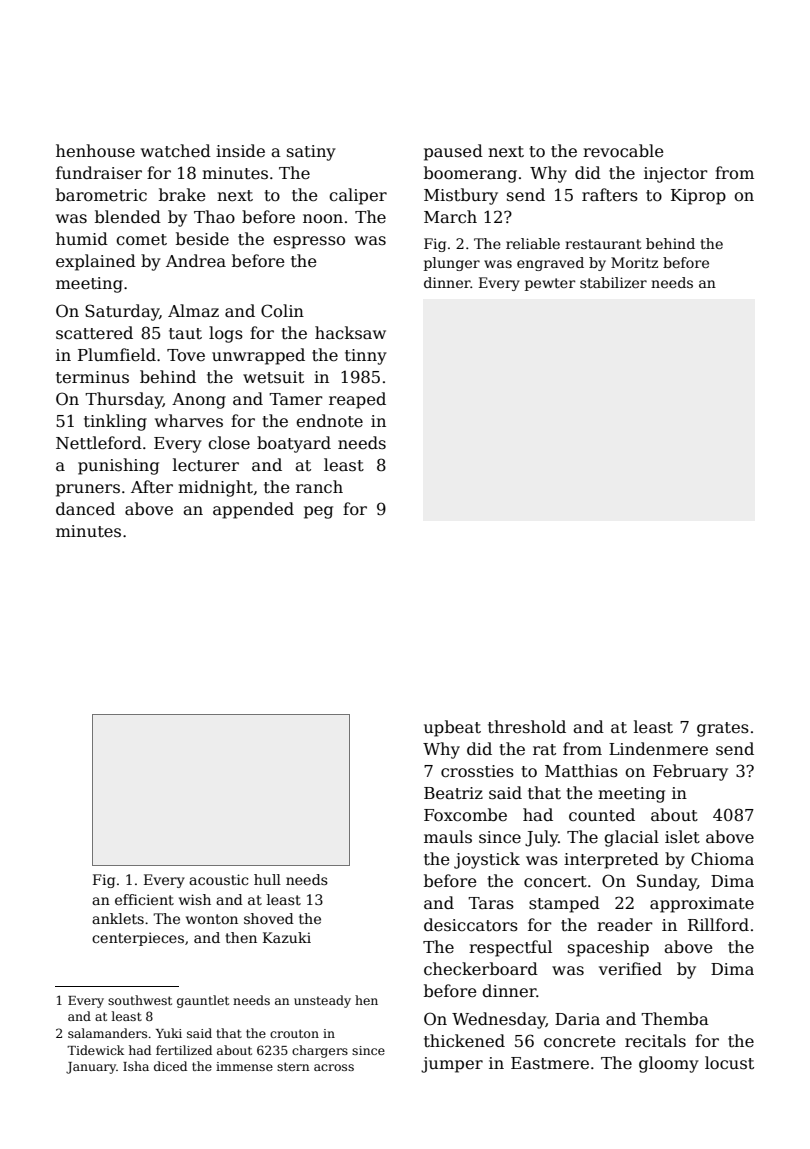  I want to click on Thao, so click(214, 217).
